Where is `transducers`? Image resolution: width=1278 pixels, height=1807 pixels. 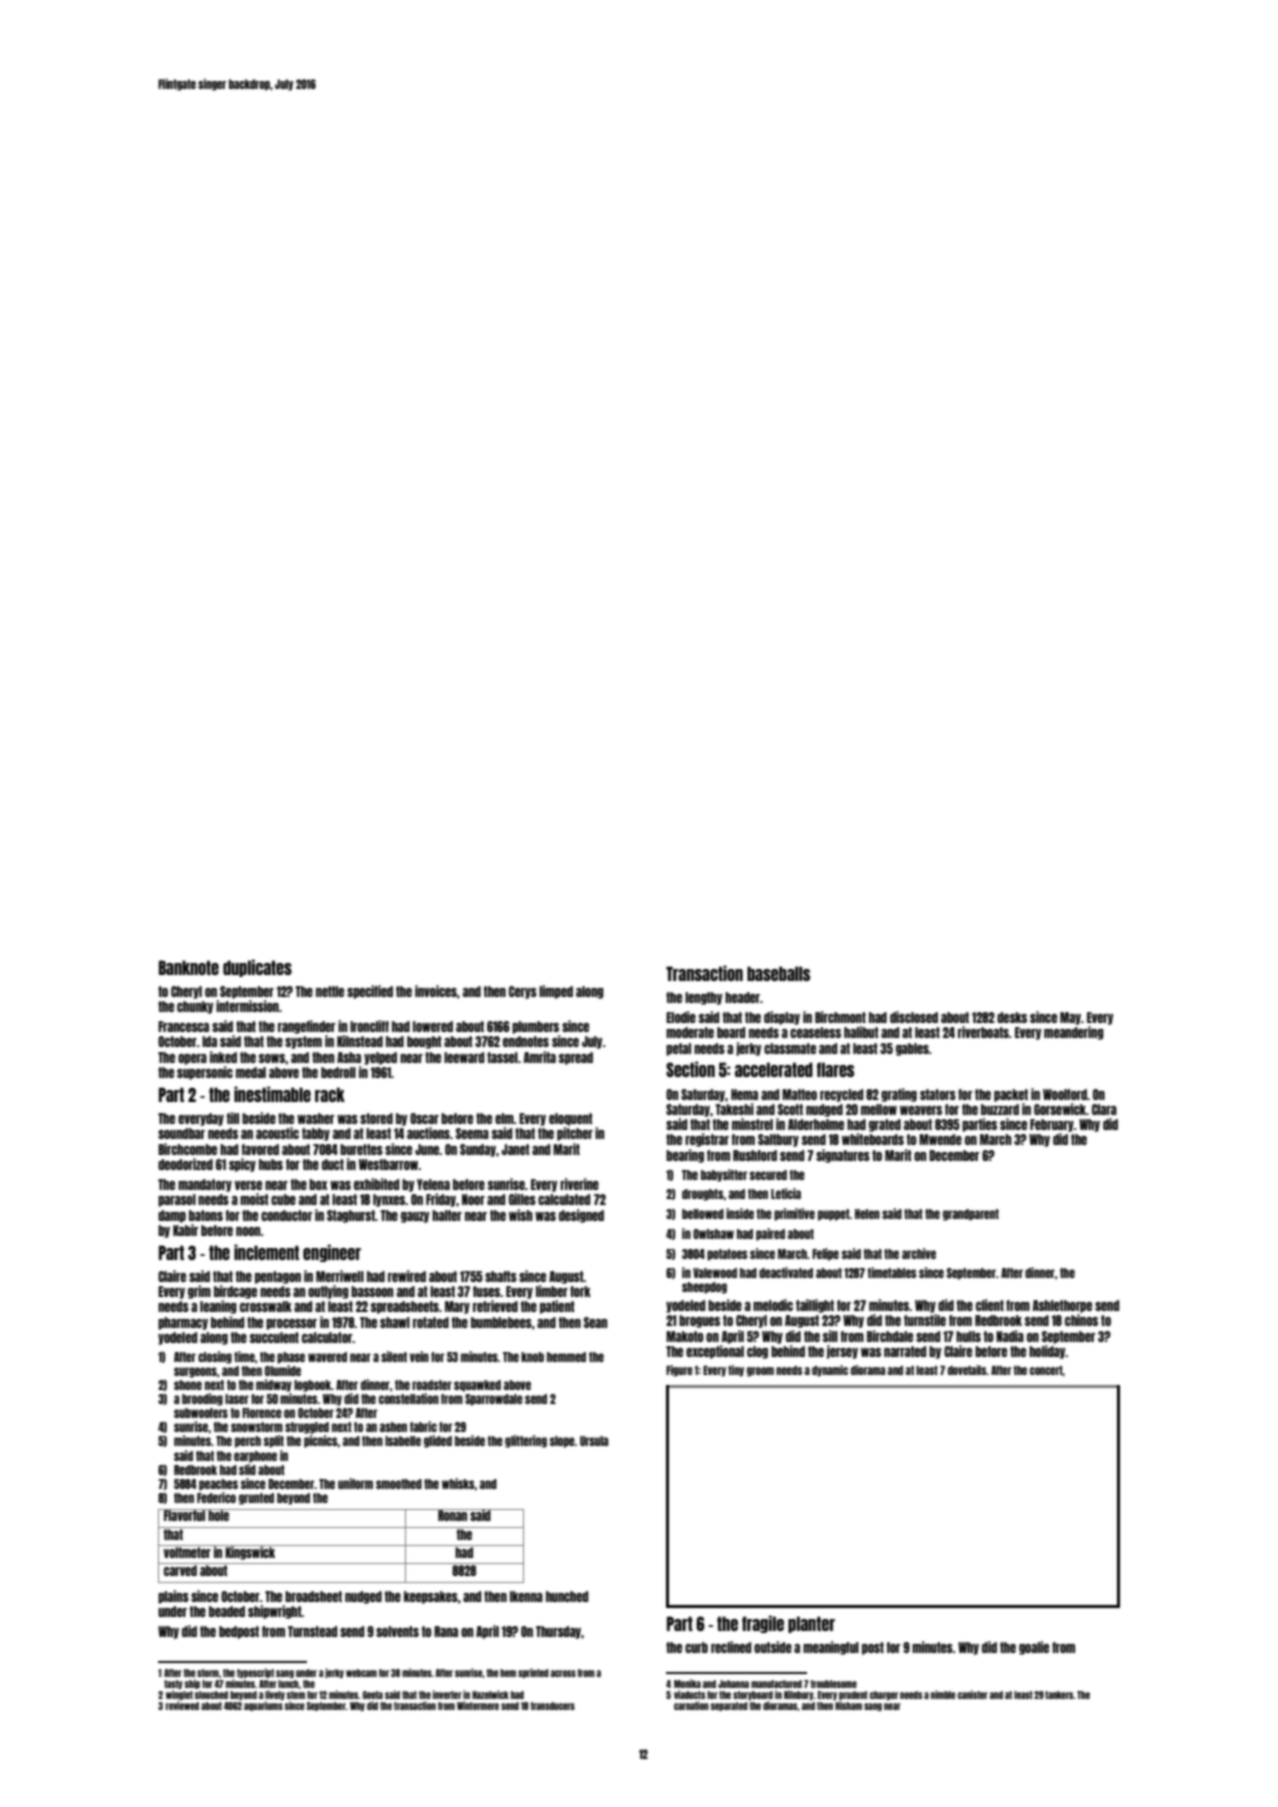
transducers is located at coordinates (553, 1706).
